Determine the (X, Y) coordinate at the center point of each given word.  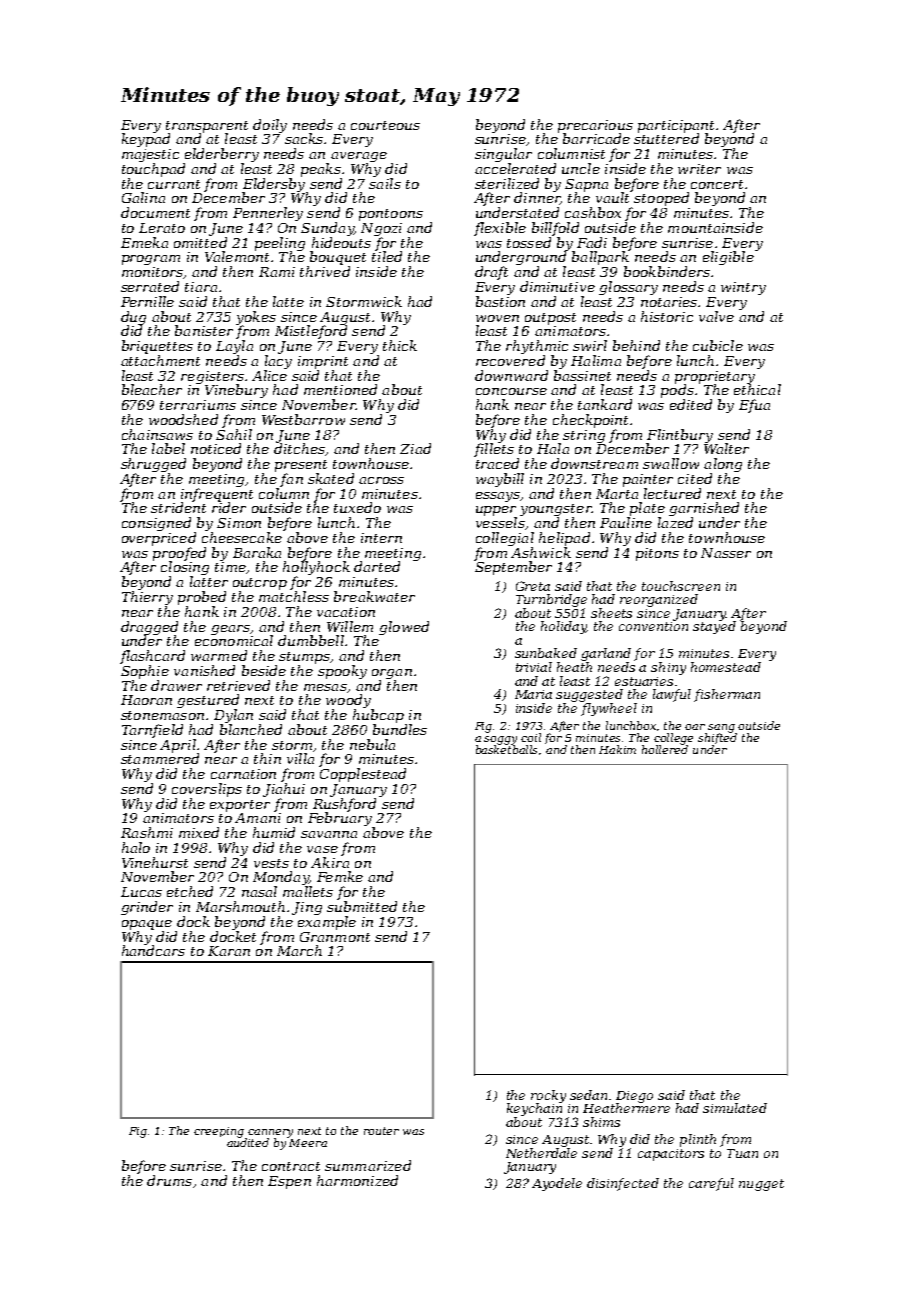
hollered (665, 749)
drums (169, 1180)
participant (676, 126)
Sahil (234, 434)
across (381, 480)
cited (695, 478)
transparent (207, 127)
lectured (672, 493)
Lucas (141, 892)
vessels (500, 522)
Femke (340, 876)
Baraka (257, 552)
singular (503, 155)
